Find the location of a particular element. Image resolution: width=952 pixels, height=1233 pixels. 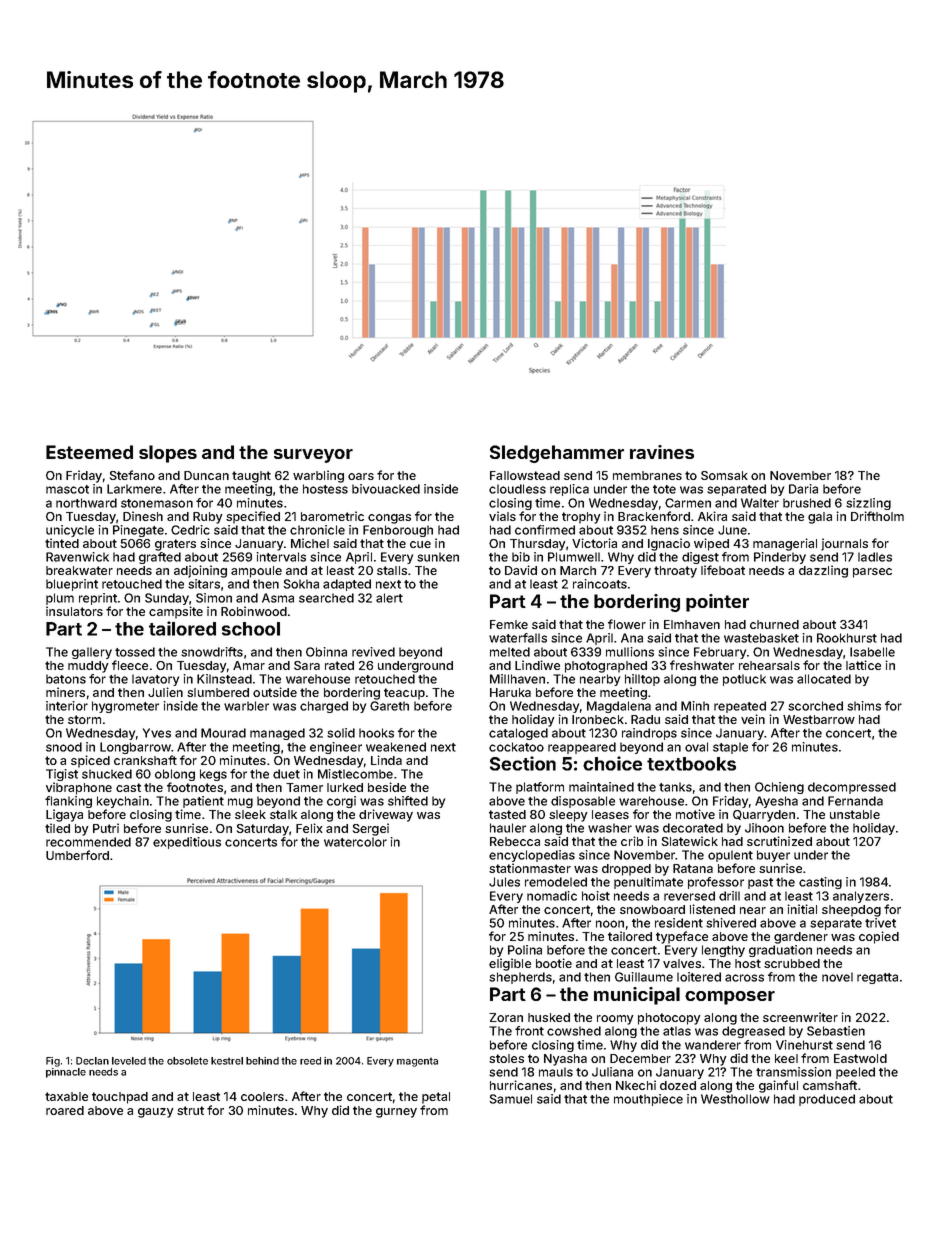

strut is located at coordinates (190, 1110).
